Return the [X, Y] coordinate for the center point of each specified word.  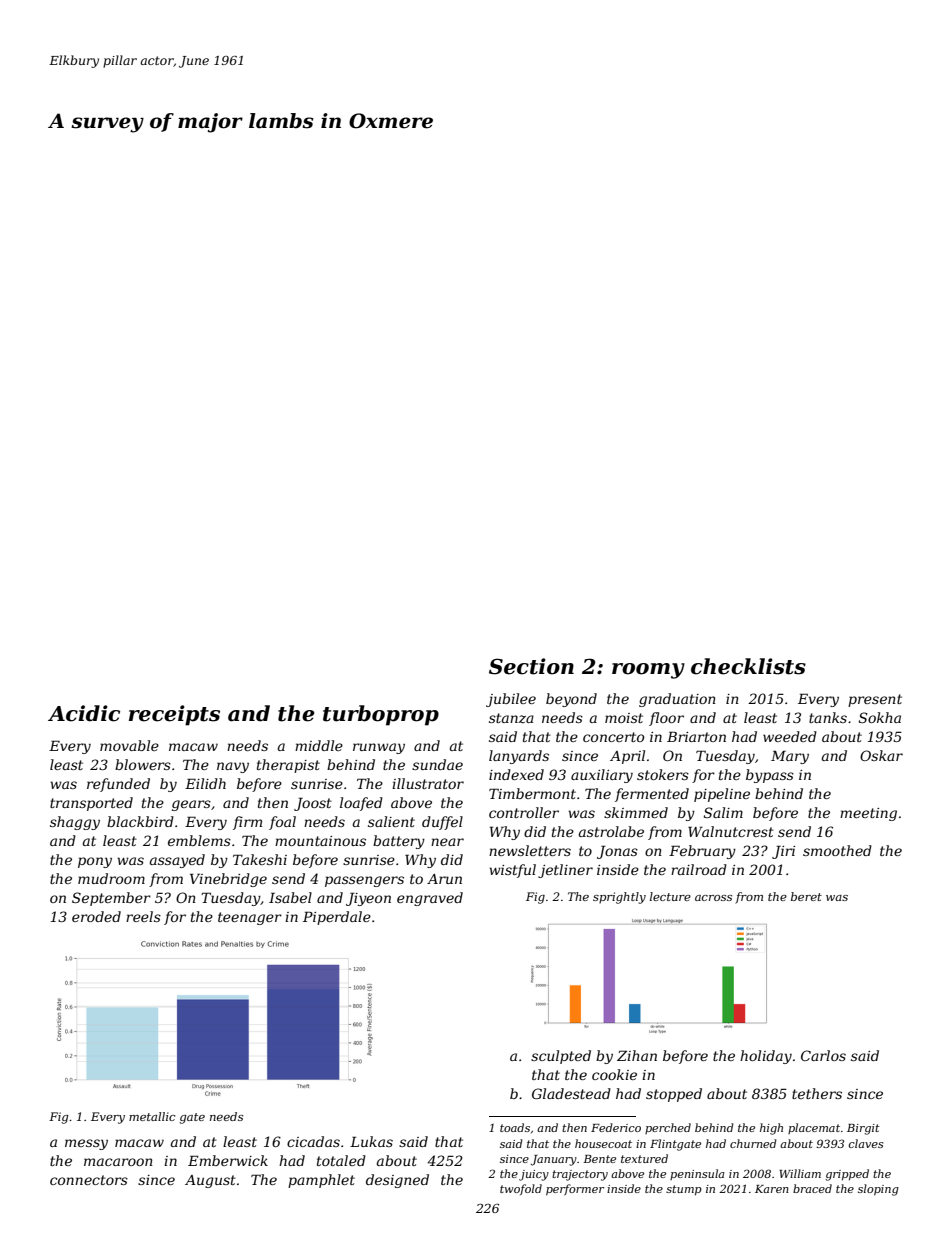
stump [684, 1190]
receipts [174, 715]
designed [397, 1181]
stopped [674, 1095]
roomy [648, 671]
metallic [152, 1116]
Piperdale [337, 918]
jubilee [511, 700]
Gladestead [571, 1093]
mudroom [111, 878]
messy [86, 1144]
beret [806, 896]
